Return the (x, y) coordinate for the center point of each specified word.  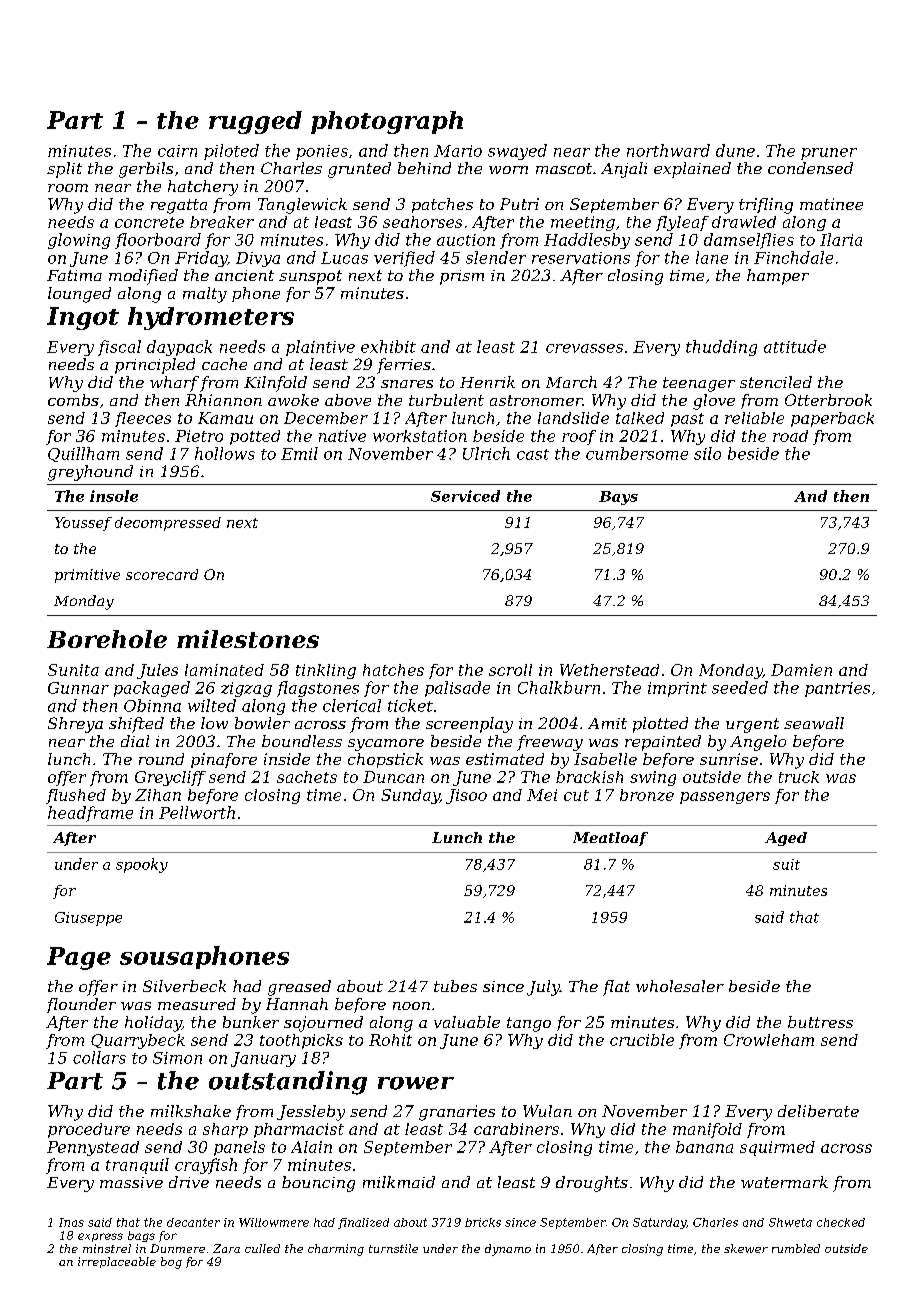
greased (299, 988)
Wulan (547, 1111)
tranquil (137, 1166)
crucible (642, 1040)
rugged (255, 122)
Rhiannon (223, 400)
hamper (778, 277)
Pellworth (197, 812)
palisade (457, 689)
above (348, 400)
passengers (725, 798)
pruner (829, 154)
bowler (262, 723)
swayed (517, 152)
